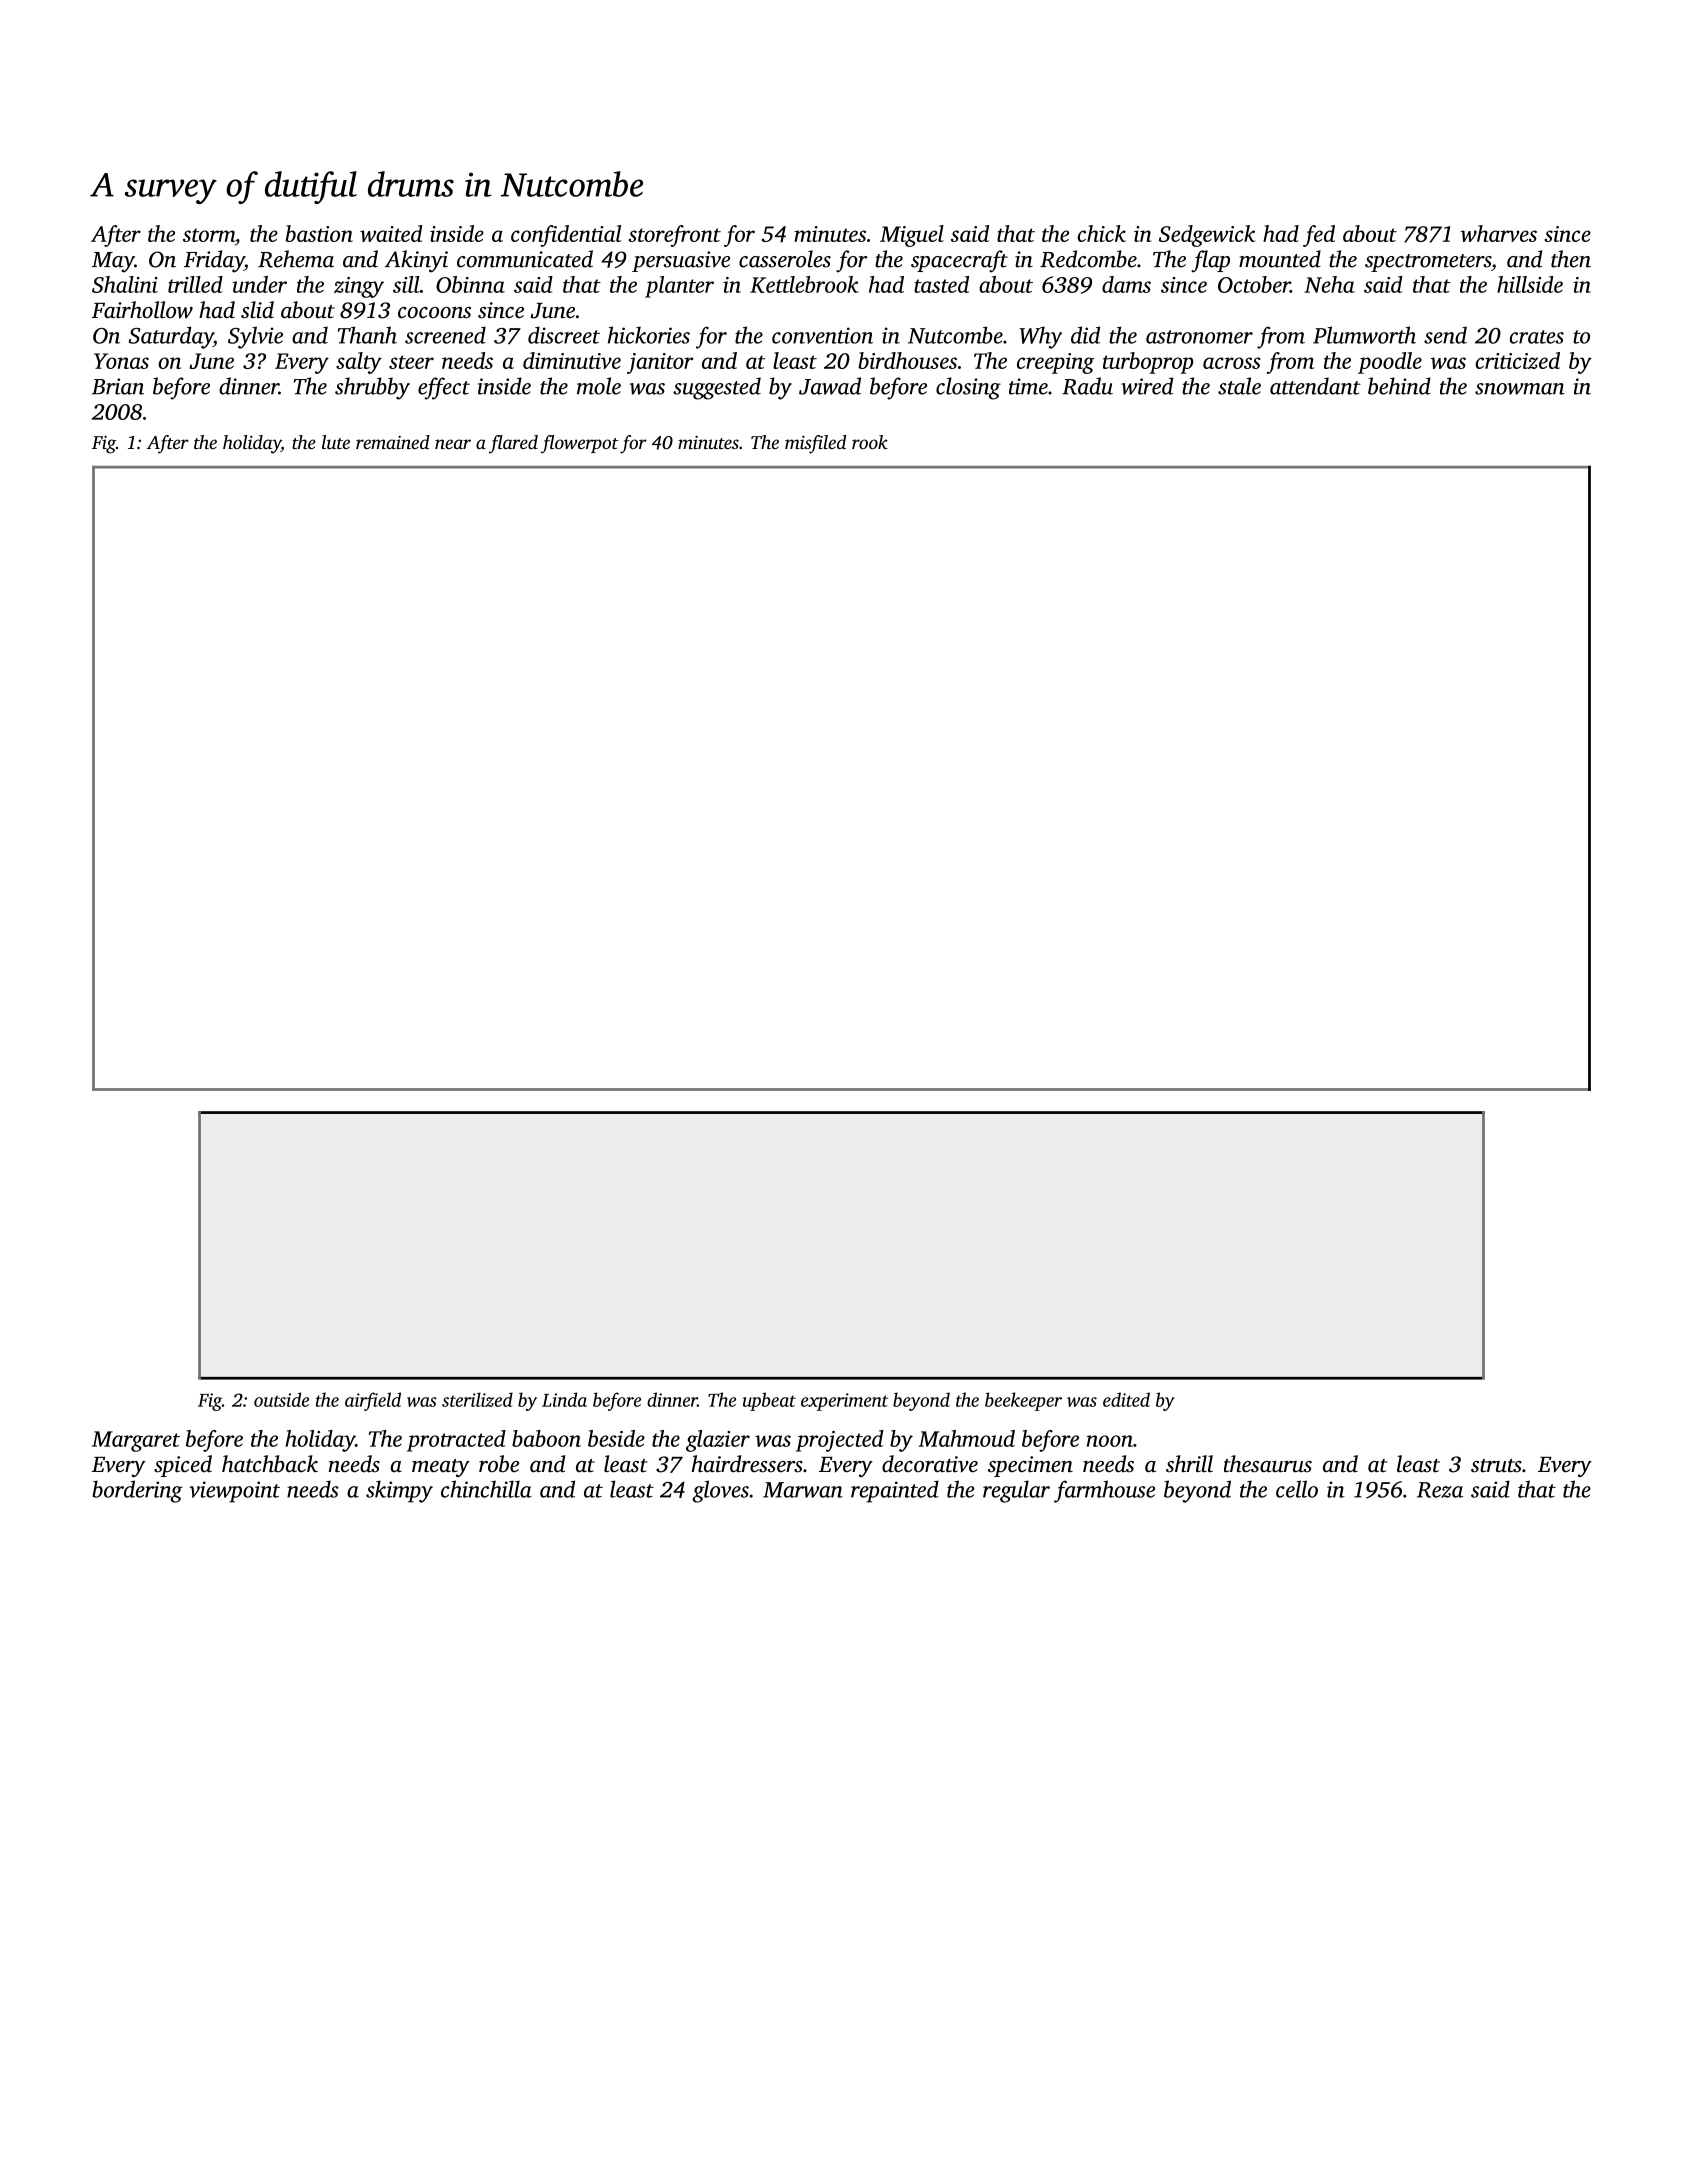 The width and height of the page is (1683, 2178). What do you see at coordinates (209, 235) in the page?
I see `storm` at bounding box center [209, 235].
